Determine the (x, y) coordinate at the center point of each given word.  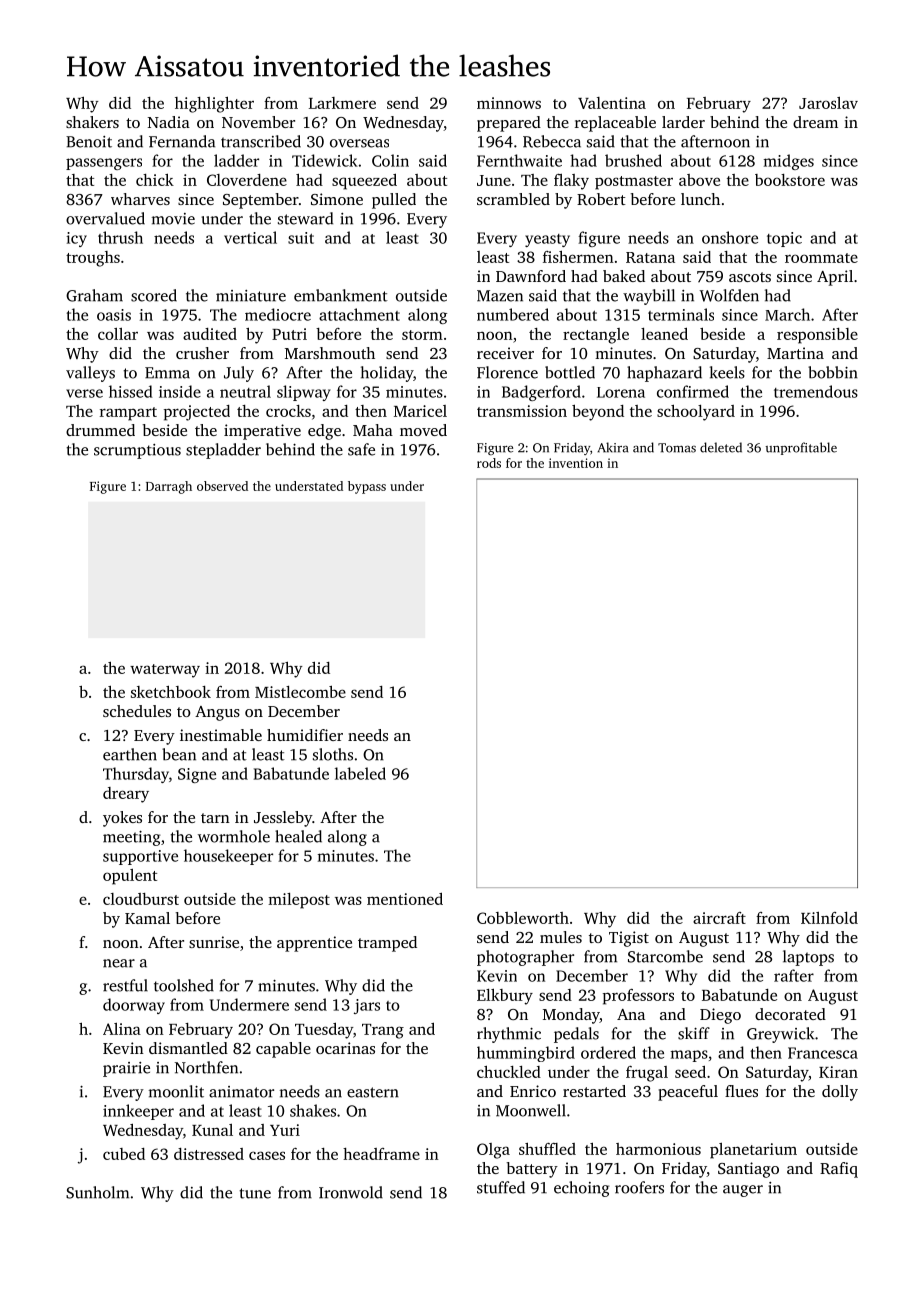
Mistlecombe (300, 692)
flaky (571, 182)
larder (683, 122)
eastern (373, 1092)
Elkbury (505, 997)
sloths (333, 754)
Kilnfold (829, 918)
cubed (124, 1154)
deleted (721, 447)
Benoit (89, 142)
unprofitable (801, 448)
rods (489, 463)
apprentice (314, 944)
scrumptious (137, 451)
